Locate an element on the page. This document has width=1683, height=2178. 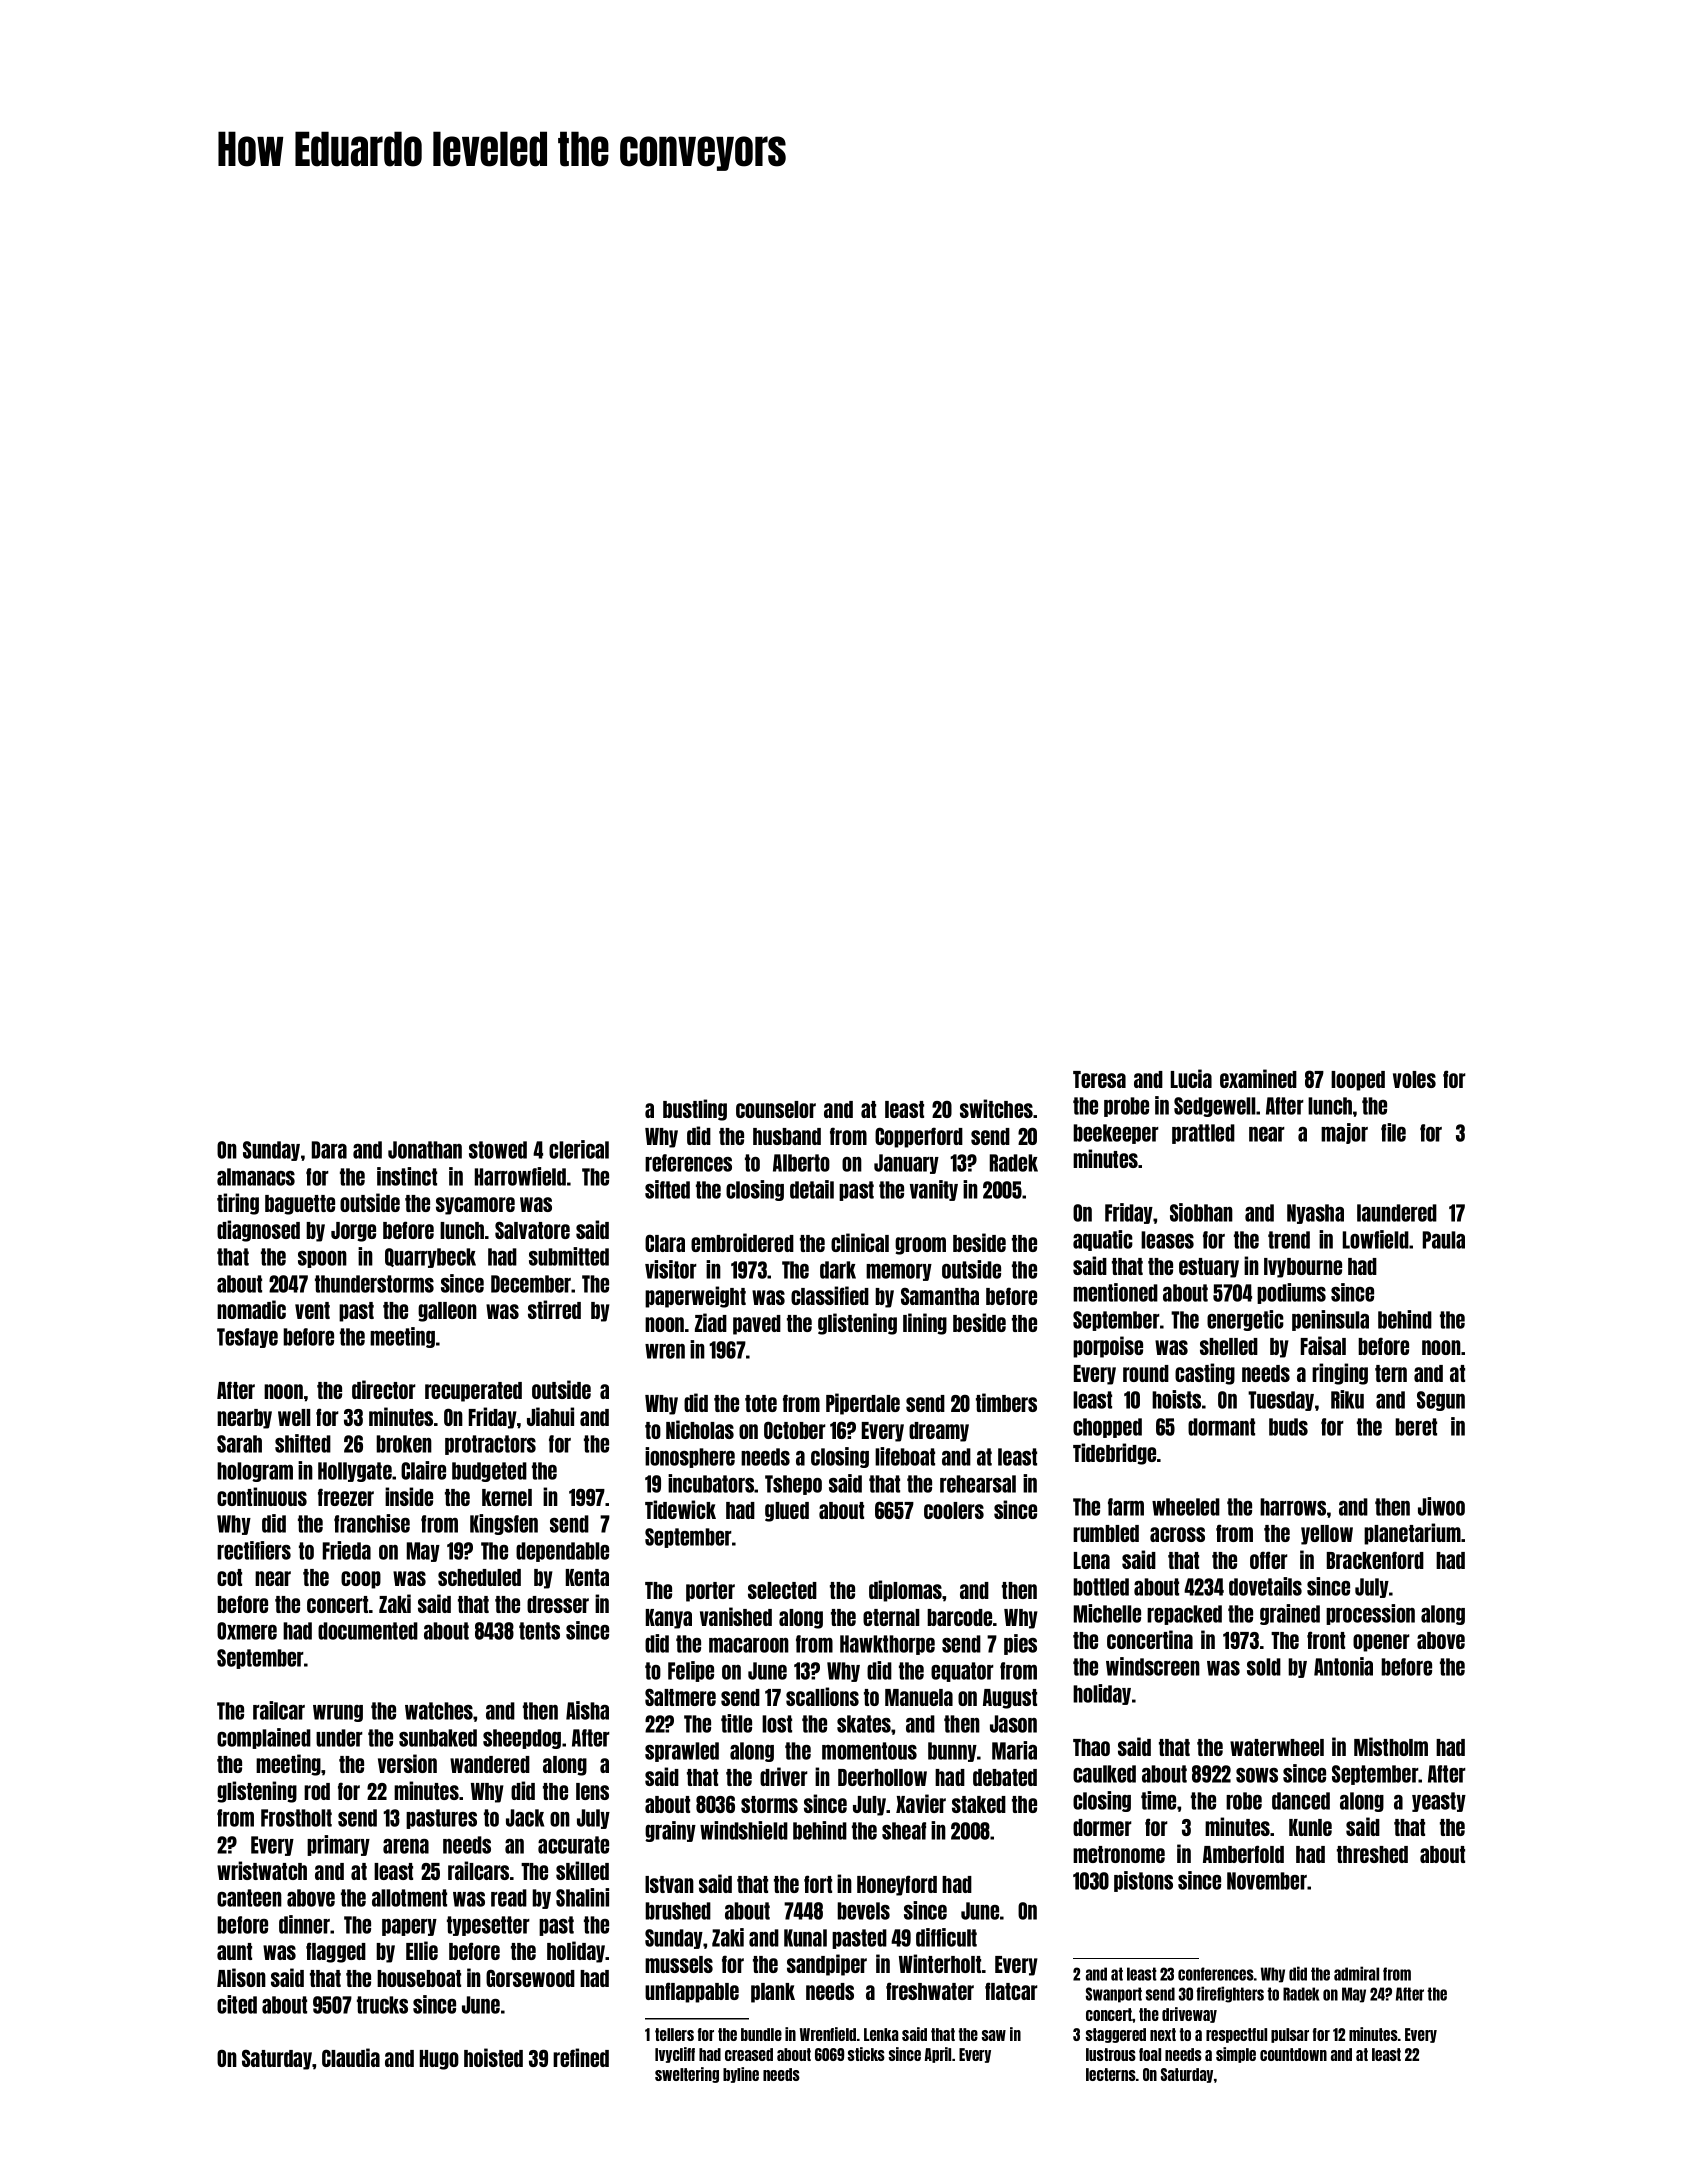
lost is located at coordinates (777, 1724).
